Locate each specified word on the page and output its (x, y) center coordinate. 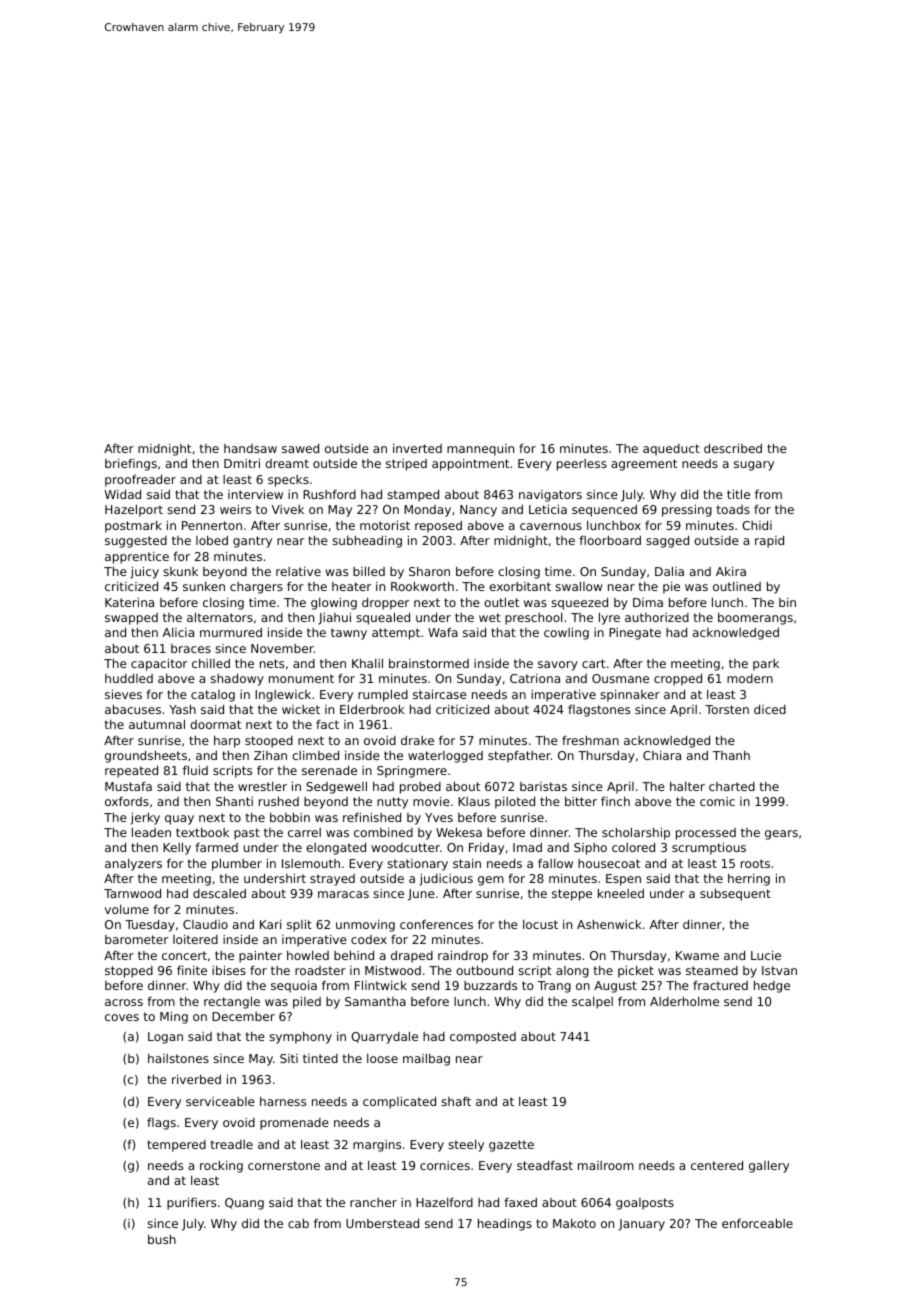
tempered (176, 1146)
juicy (145, 572)
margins (377, 1146)
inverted (417, 448)
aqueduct (671, 450)
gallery (769, 1166)
